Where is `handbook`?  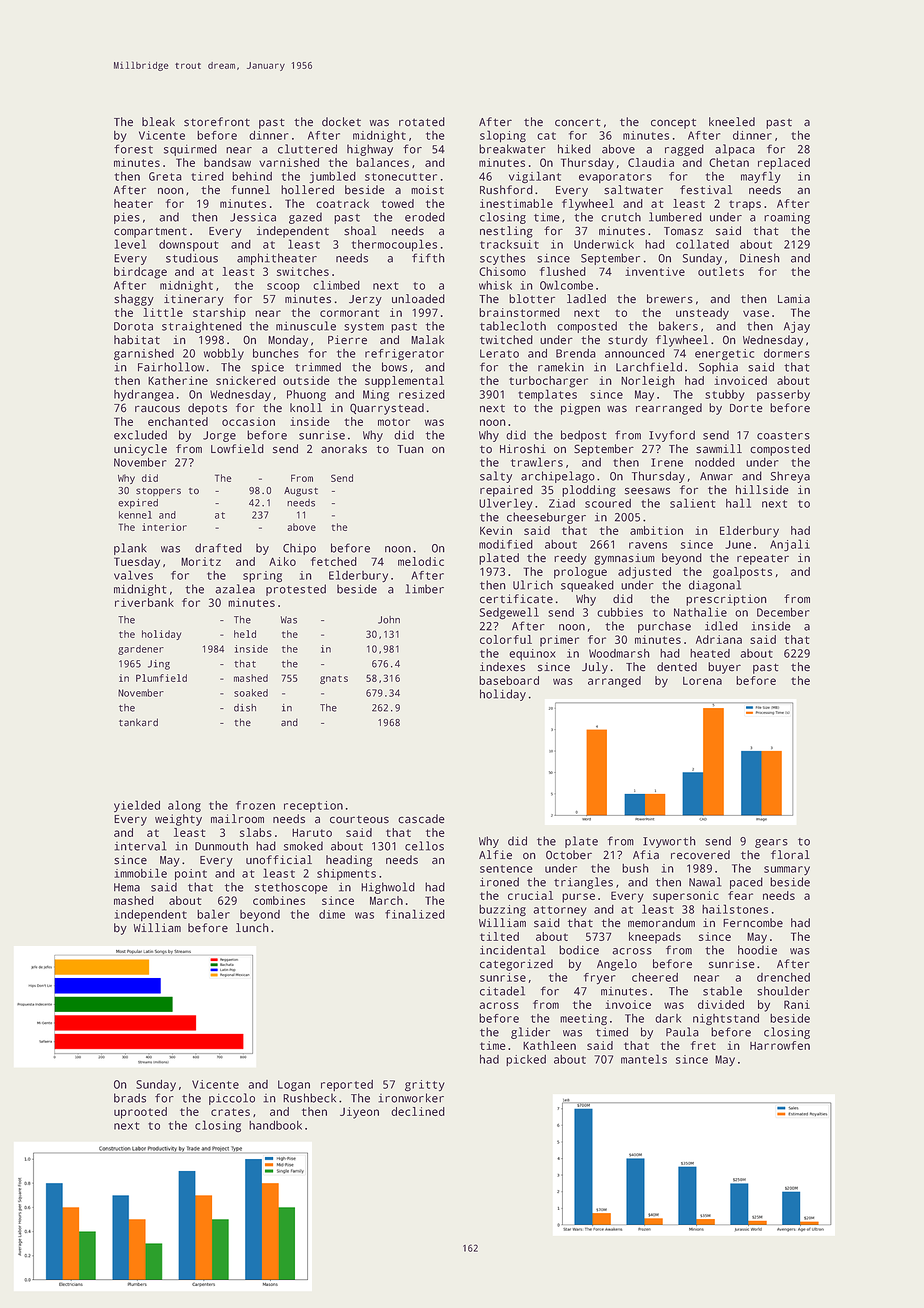
handbook is located at coordinates (275, 1125).
